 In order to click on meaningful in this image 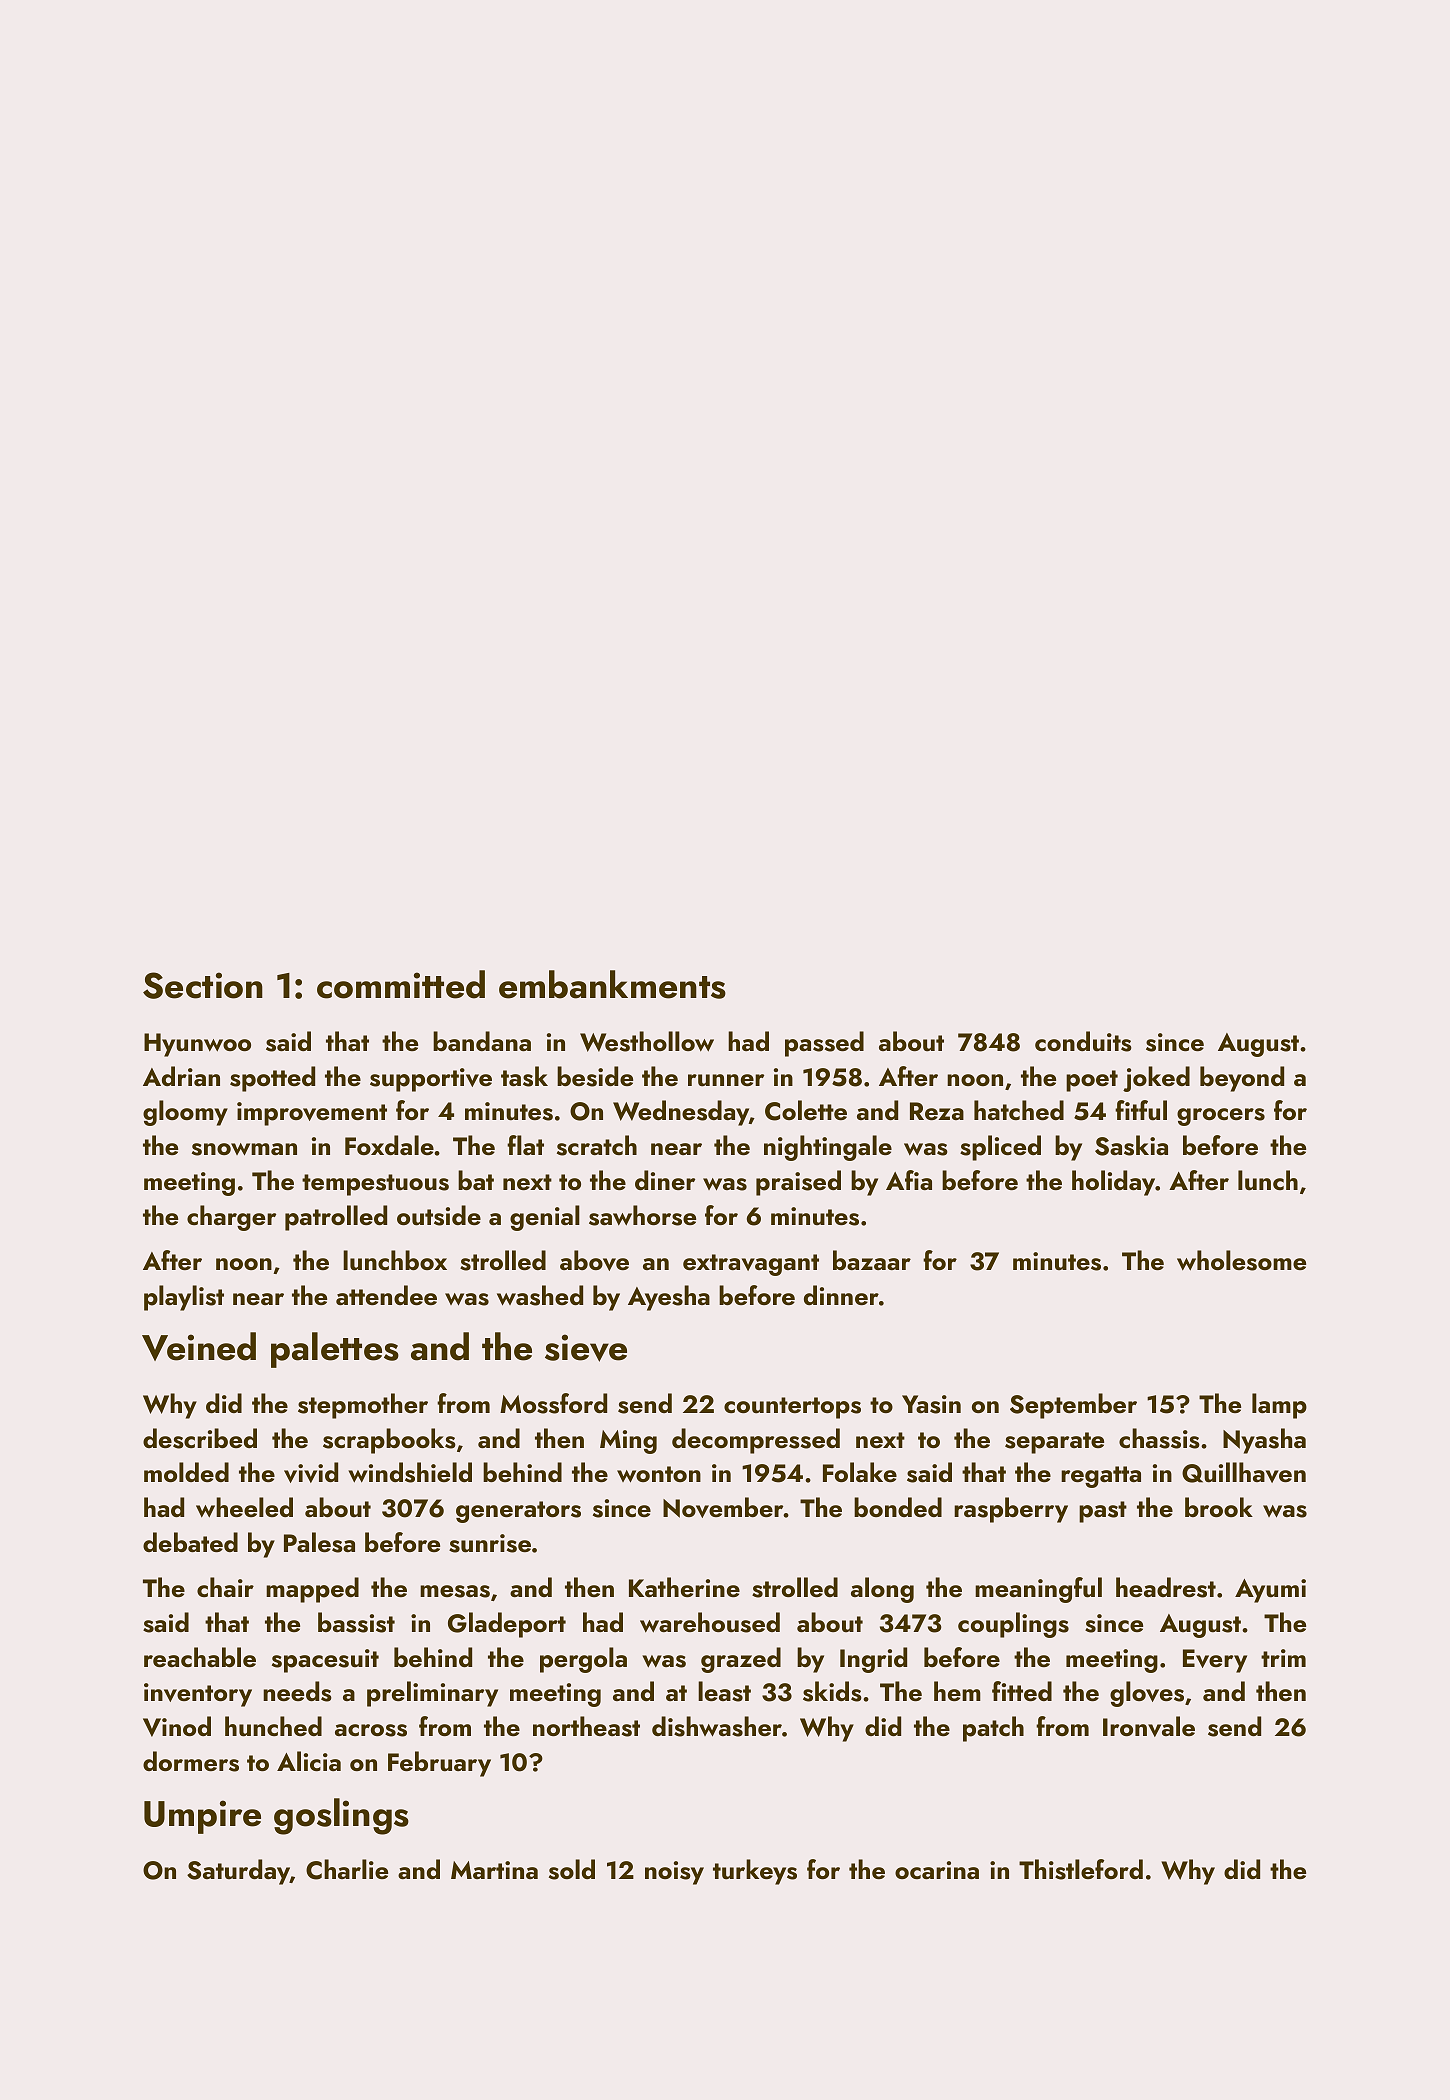, I will do `click(1038, 1590)`.
